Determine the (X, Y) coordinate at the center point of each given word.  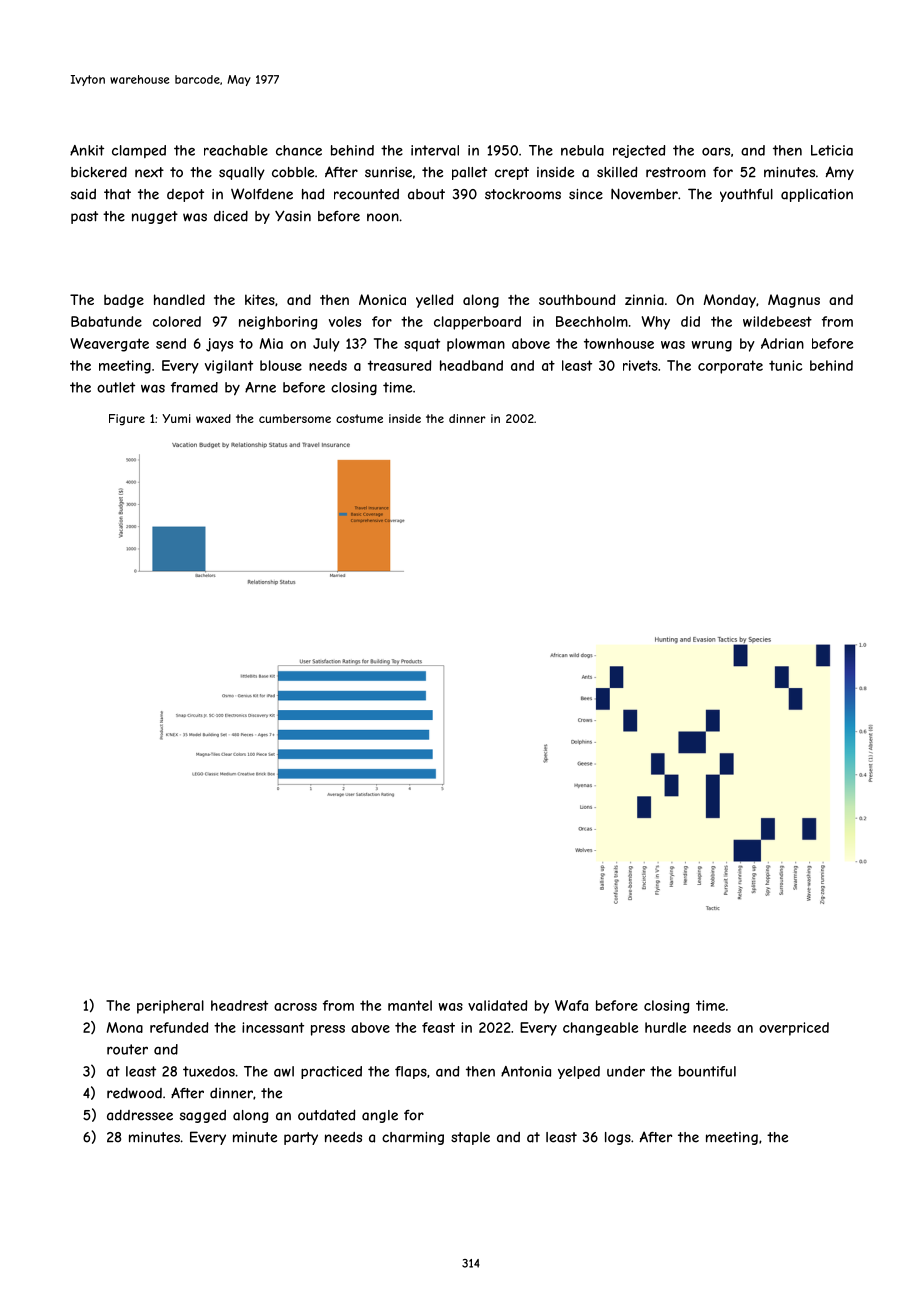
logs (618, 1138)
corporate (730, 367)
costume (359, 418)
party (301, 1138)
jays (219, 345)
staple (470, 1138)
